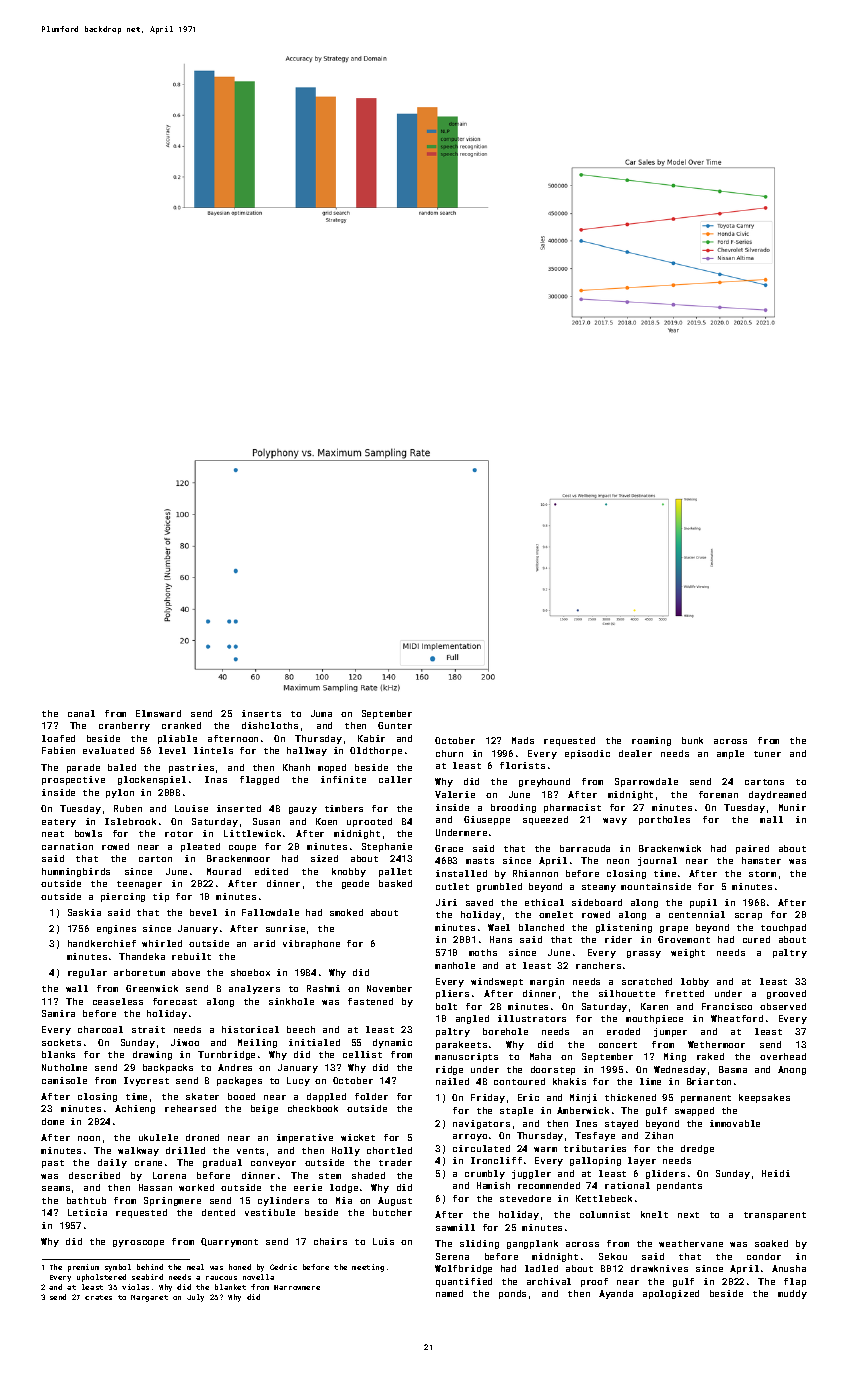 The image size is (849, 1400). Describe the element at coordinates (149, 1298) in the page. I see `Margaret` at that location.
